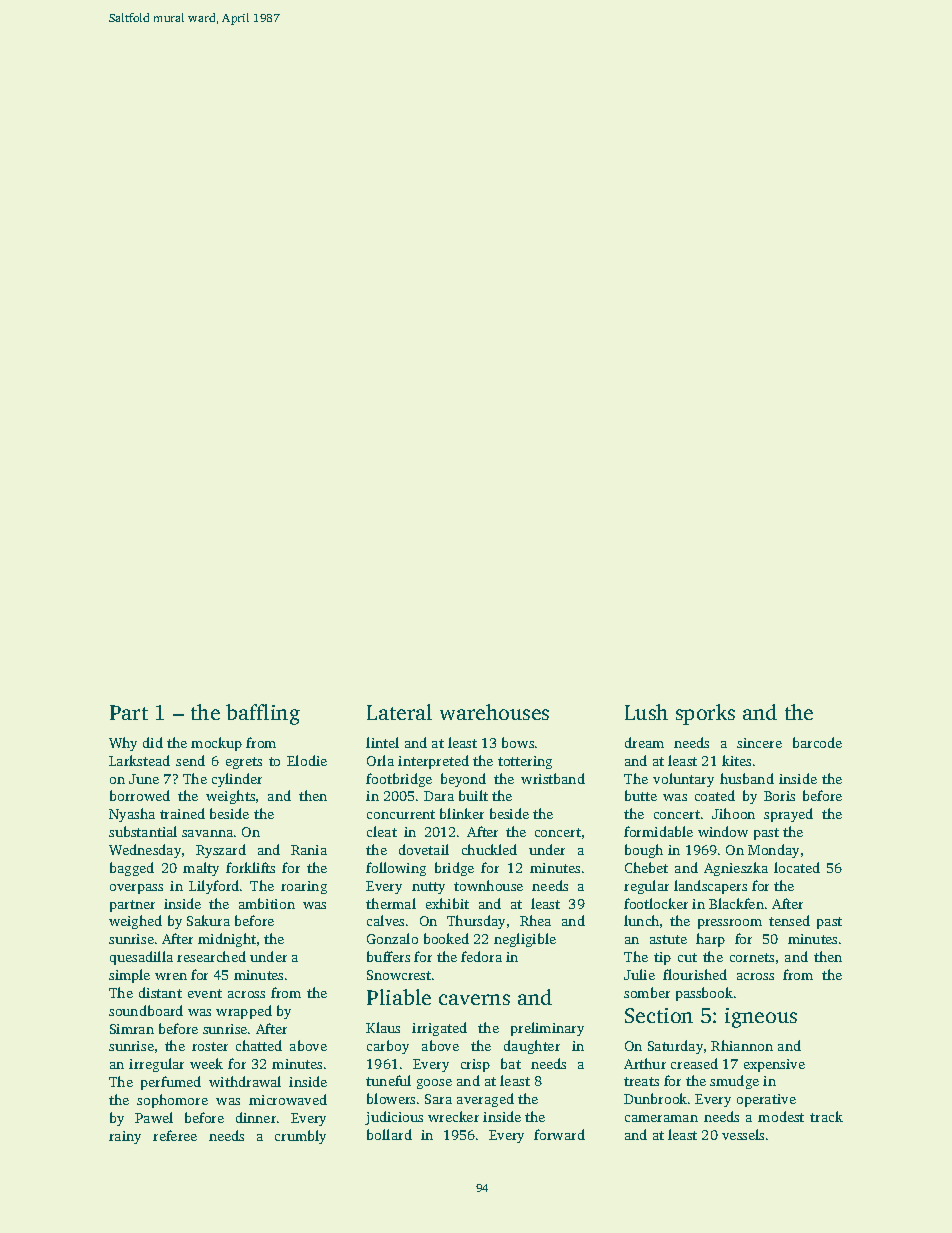  I want to click on cylinder, so click(237, 780).
